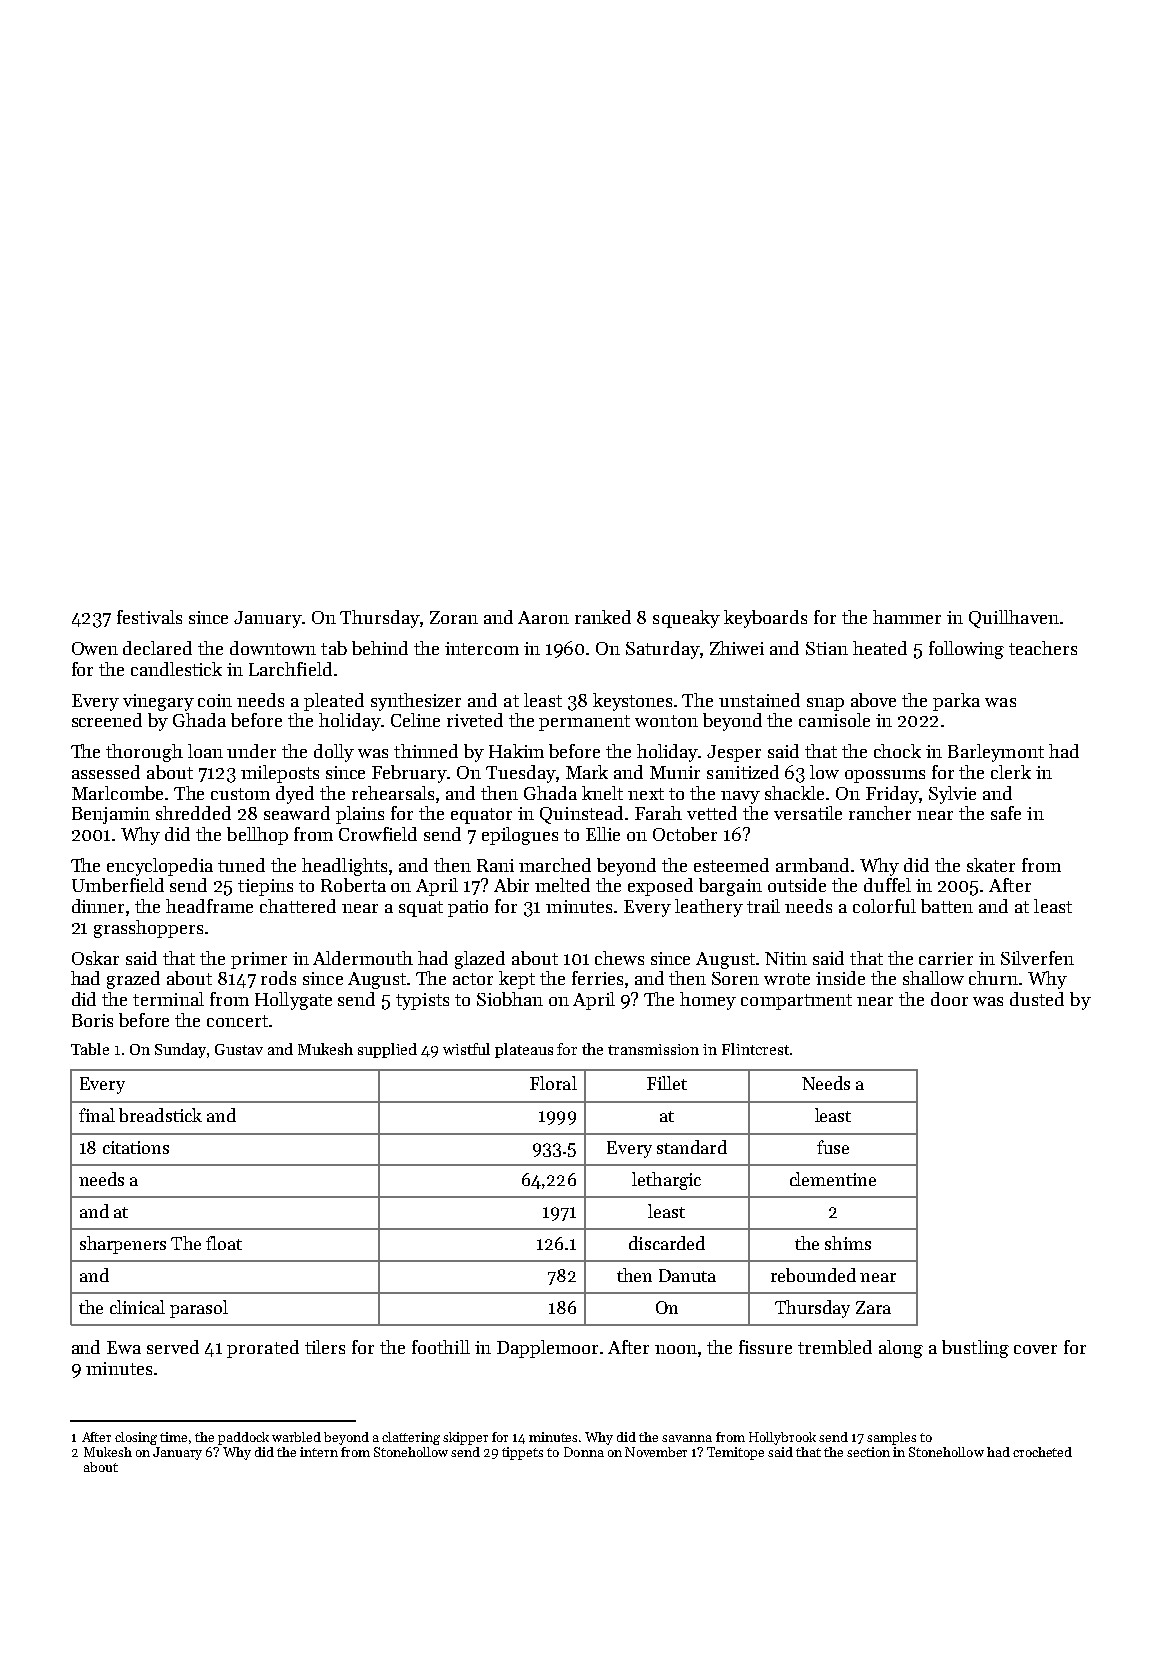 The height and width of the page is (1654, 1165). Describe the element at coordinates (136, 1438) in the page. I see `closing` at that location.
